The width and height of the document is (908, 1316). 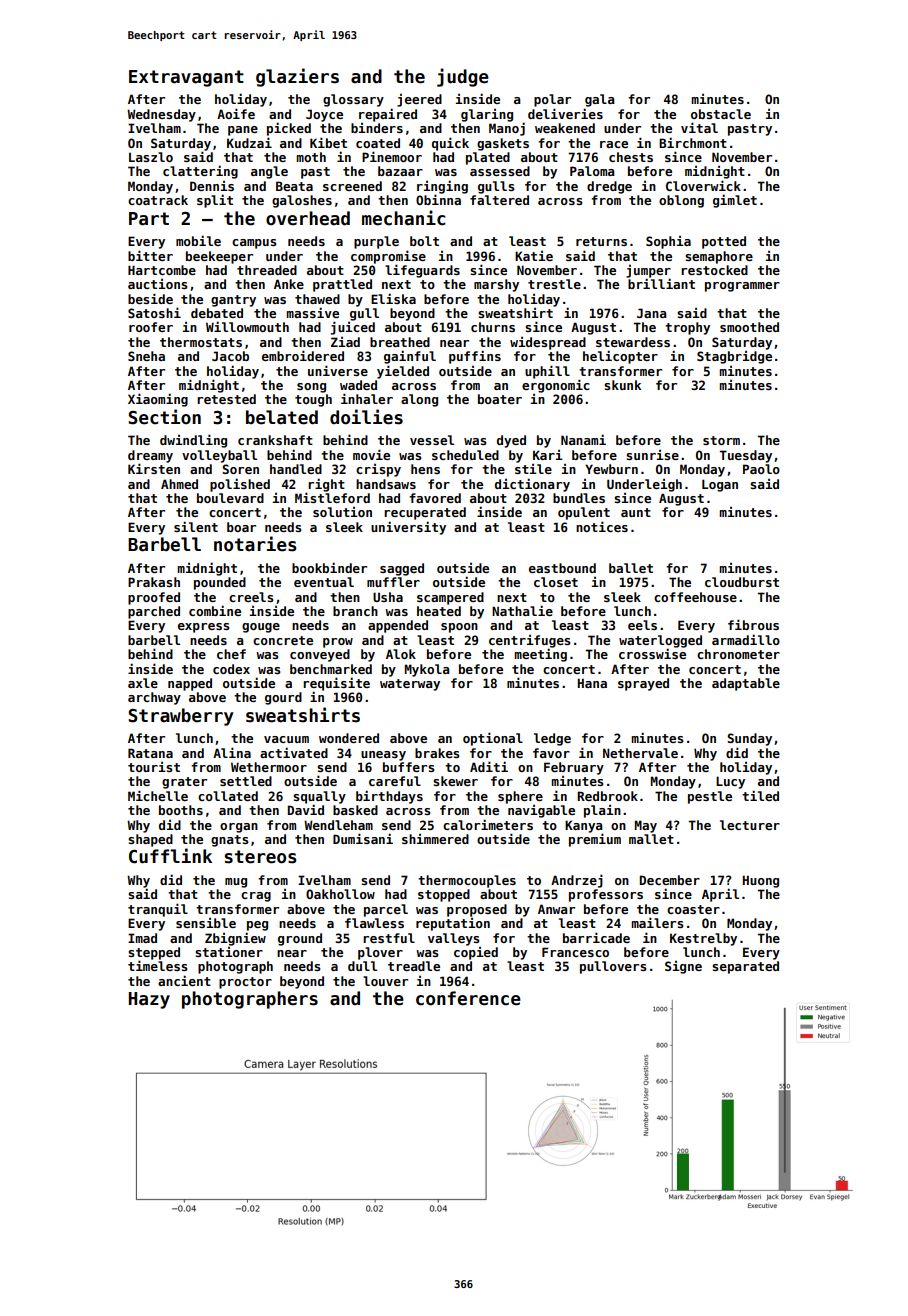 I want to click on gimlet, so click(x=735, y=201).
